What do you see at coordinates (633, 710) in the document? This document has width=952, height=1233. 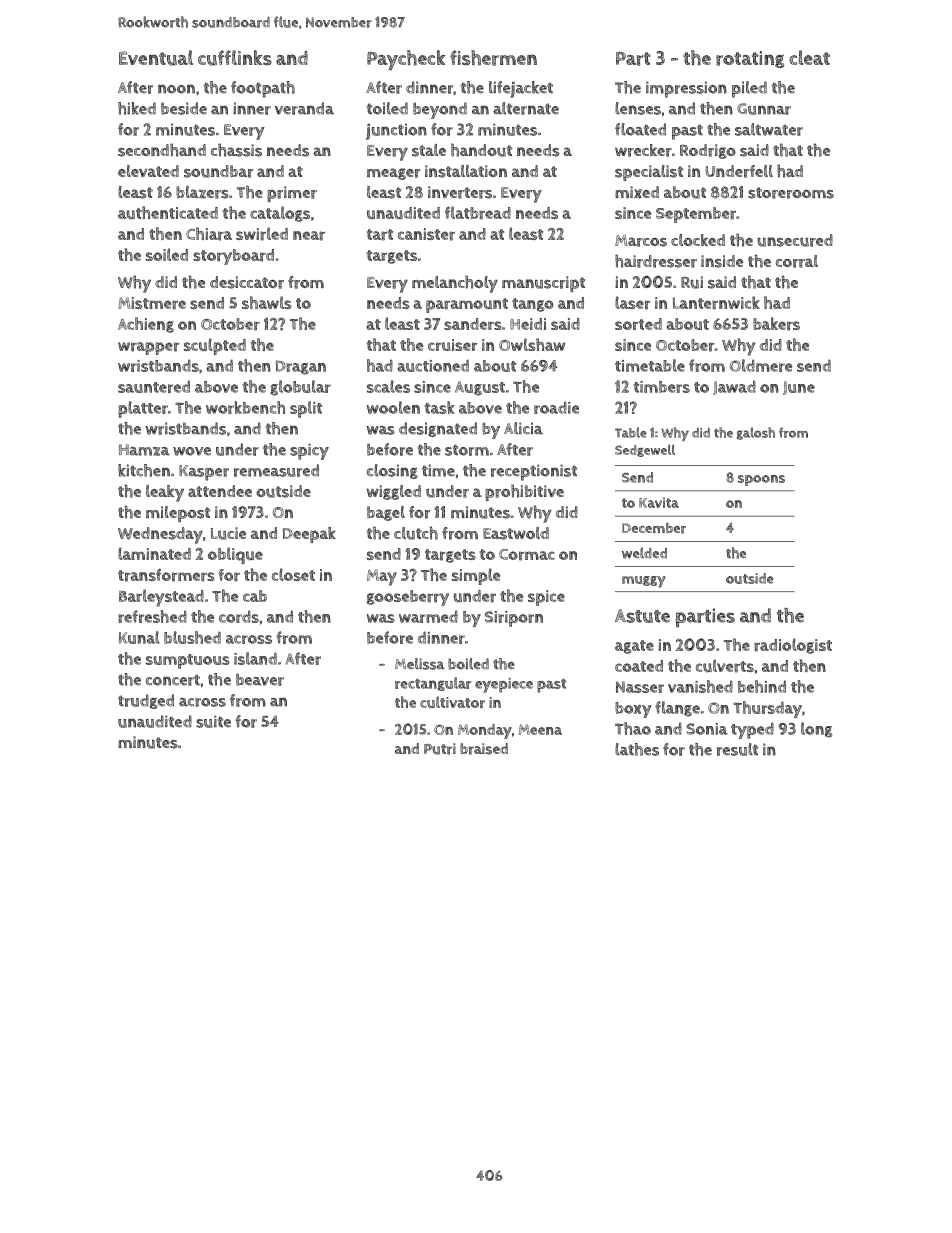 I see `boxy` at bounding box center [633, 710].
